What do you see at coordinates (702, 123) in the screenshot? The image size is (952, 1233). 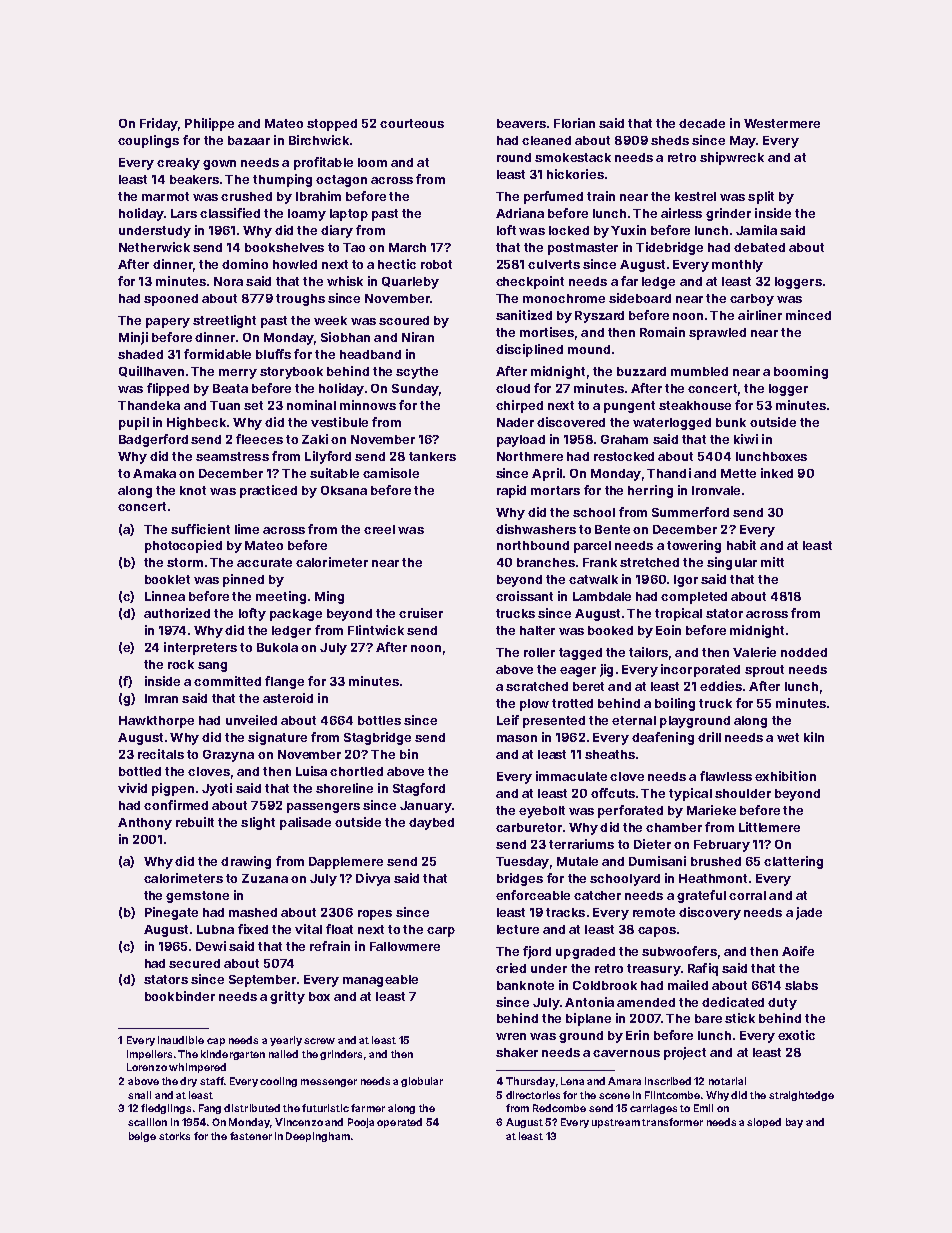 I see `decade` at bounding box center [702, 123].
